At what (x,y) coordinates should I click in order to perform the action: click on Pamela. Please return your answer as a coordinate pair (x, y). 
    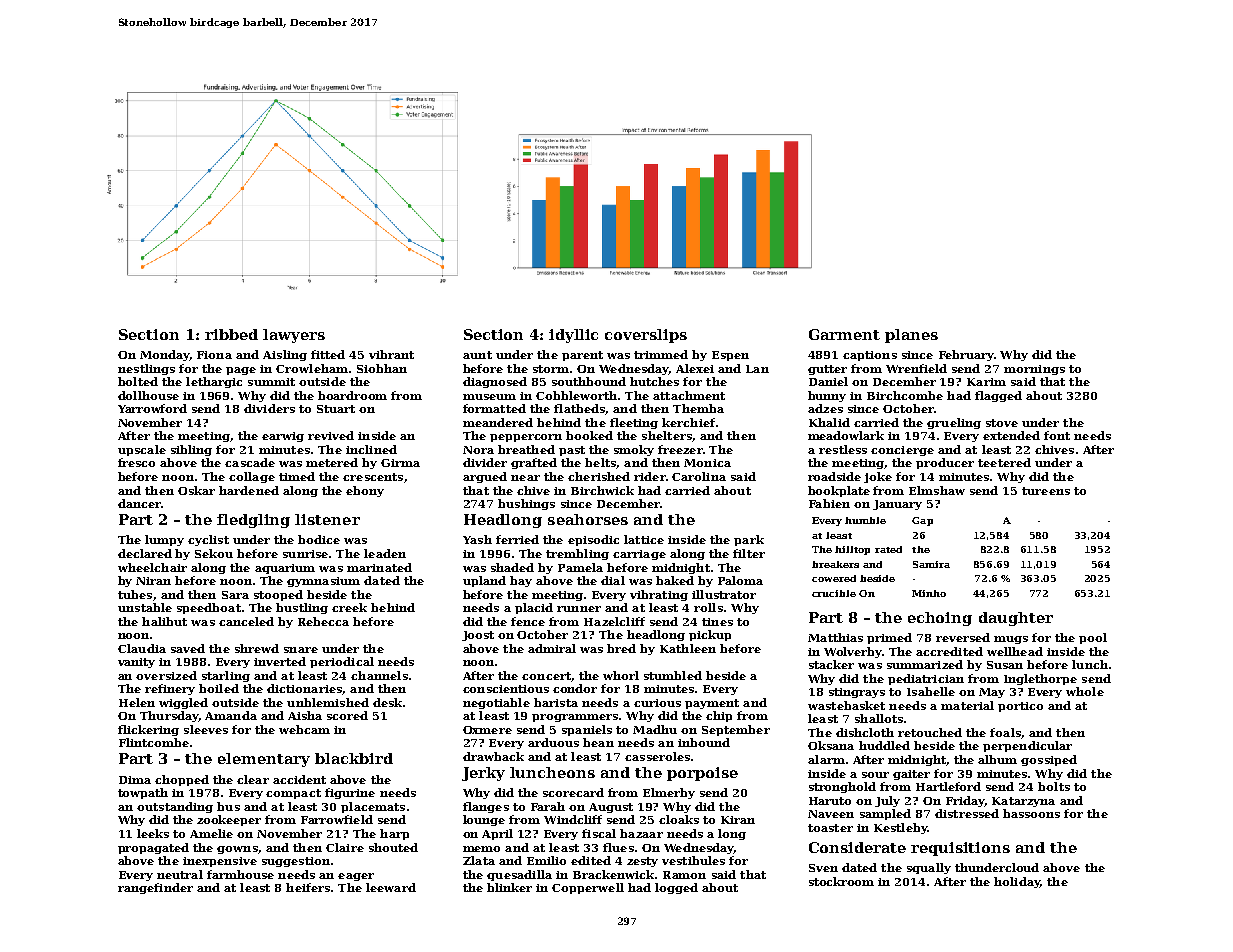
    Looking at the image, I should click on (580, 567).
